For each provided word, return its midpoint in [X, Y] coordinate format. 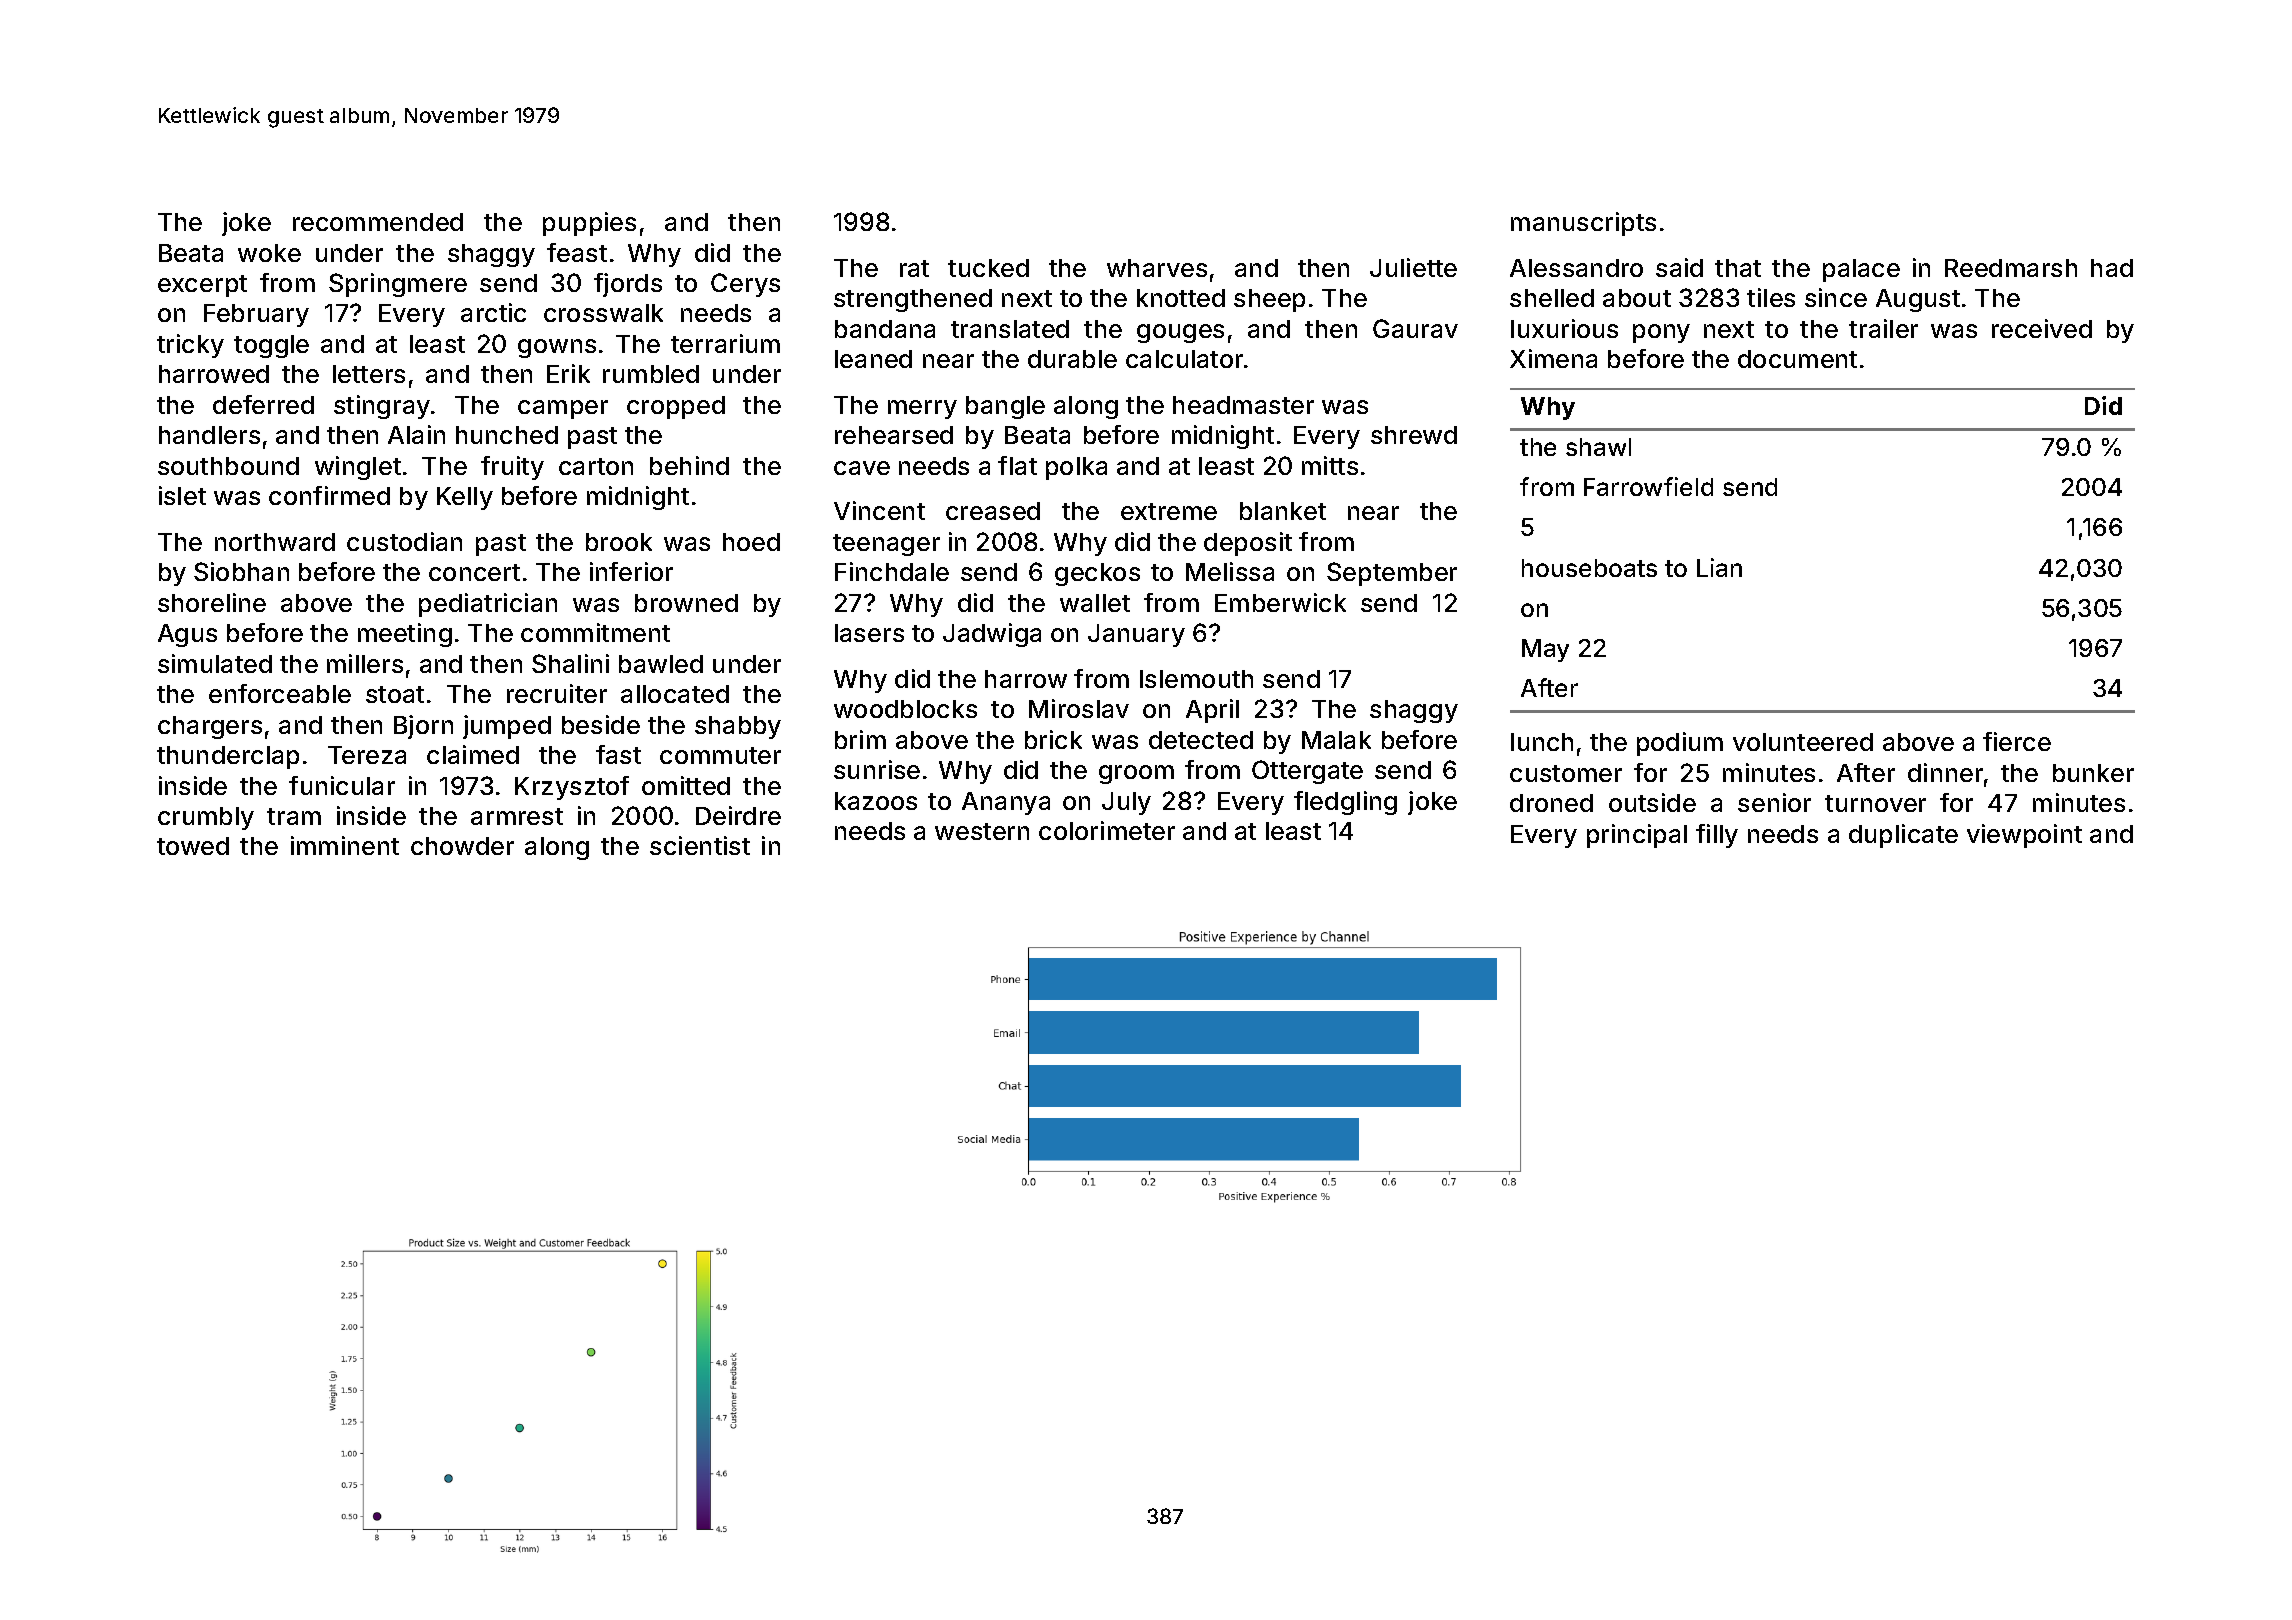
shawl [1598, 447]
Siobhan [241, 571]
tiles [1771, 297]
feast [577, 252]
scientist [700, 845]
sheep [1269, 300]
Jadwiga [992, 635]
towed [193, 846]
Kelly [465, 498]
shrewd [1414, 435]
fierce [2017, 741]
